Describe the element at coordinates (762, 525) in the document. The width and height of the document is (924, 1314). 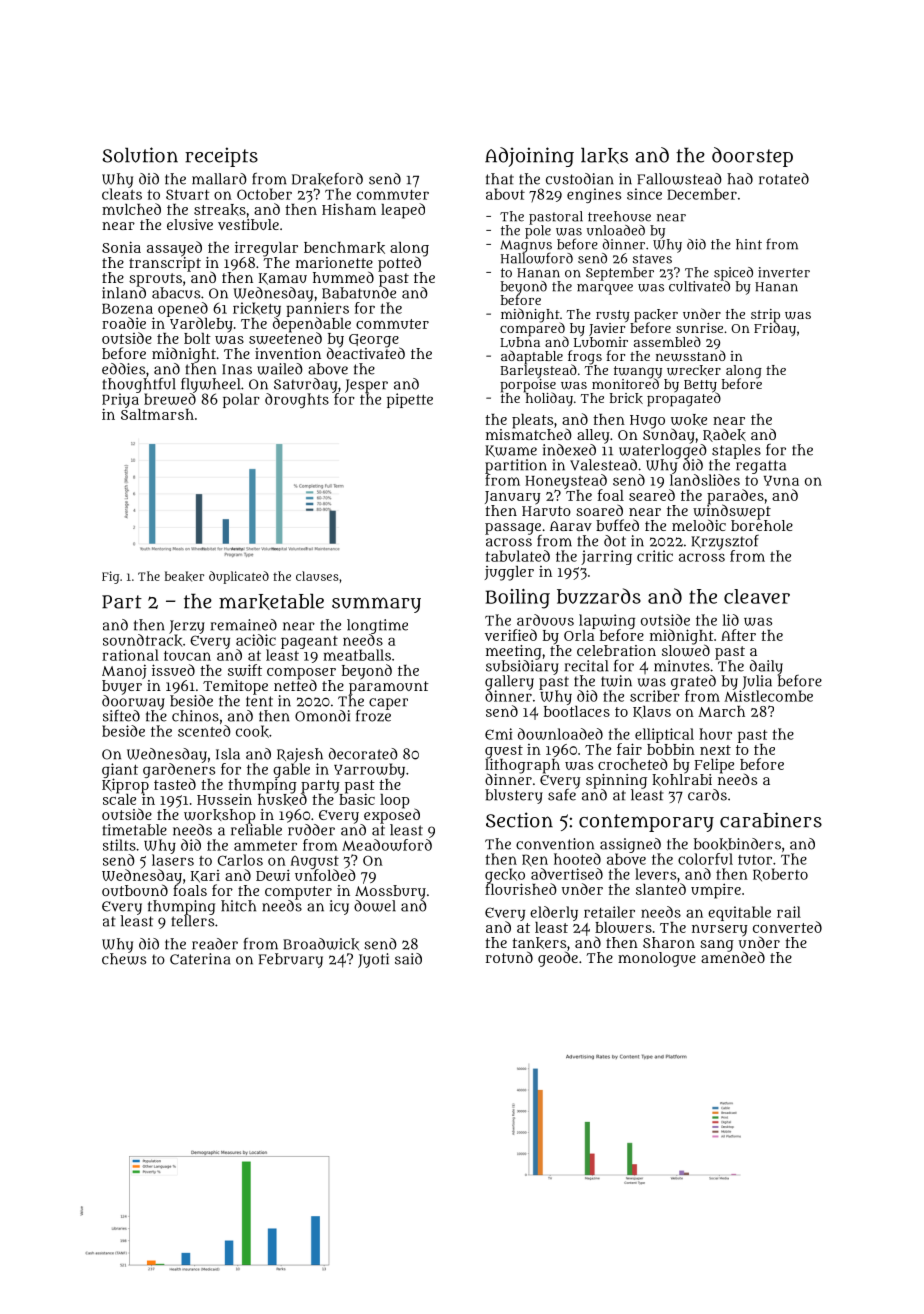
I see `borehole` at that location.
